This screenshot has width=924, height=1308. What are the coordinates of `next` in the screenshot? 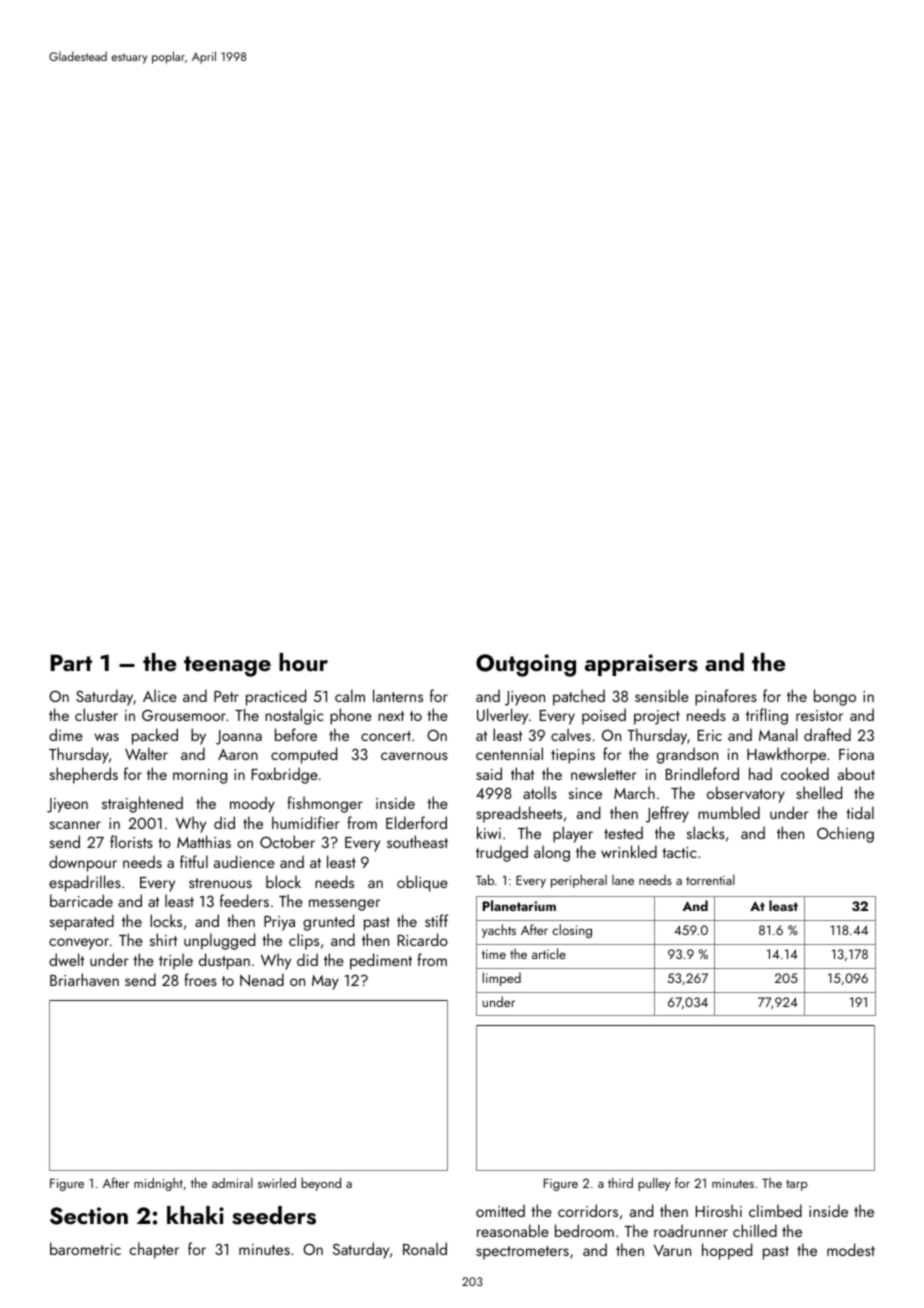 It's located at (391, 716).
